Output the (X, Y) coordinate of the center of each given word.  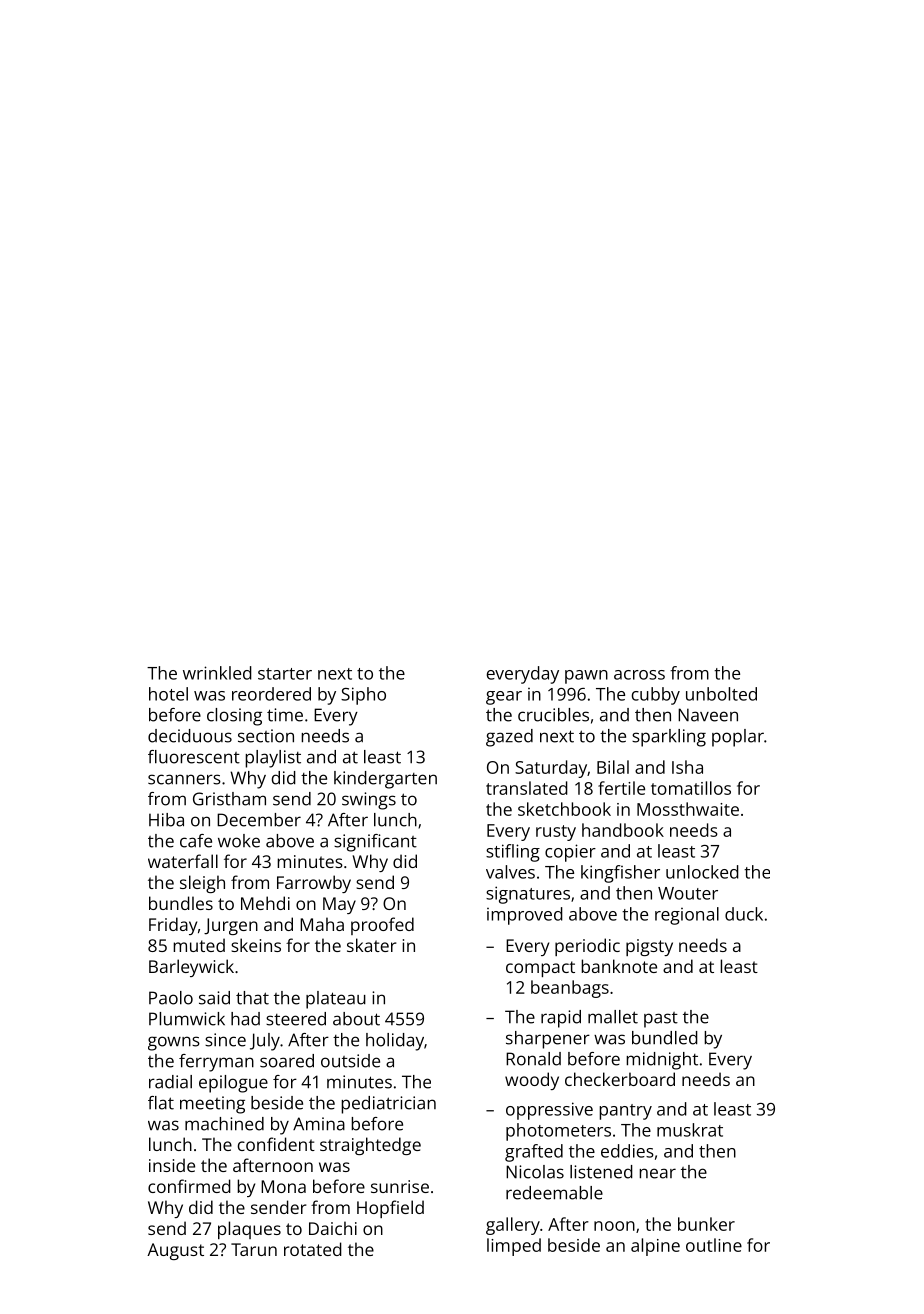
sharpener (548, 1040)
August (175, 1251)
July (265, 1042)
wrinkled (217, 673)
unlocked (702, 872)
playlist (273, 759)
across (639, 675)
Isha (687, 767)
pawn (586, 677)
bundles (181, 903)
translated (527, 788)
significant (375, 843)
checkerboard (620, 1079)
